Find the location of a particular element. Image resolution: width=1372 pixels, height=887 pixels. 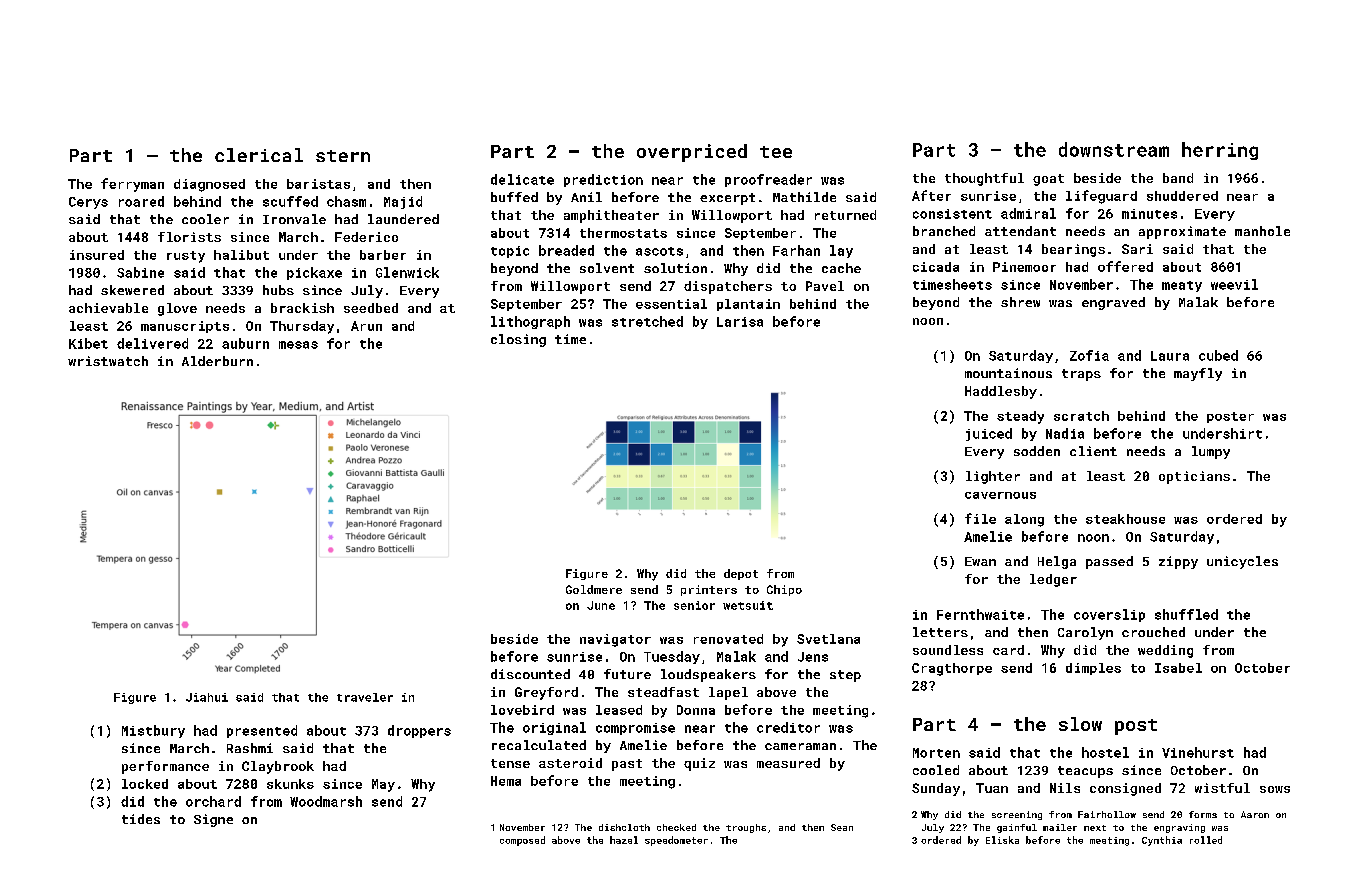

Helga is located at coordinates (1057, 562).
